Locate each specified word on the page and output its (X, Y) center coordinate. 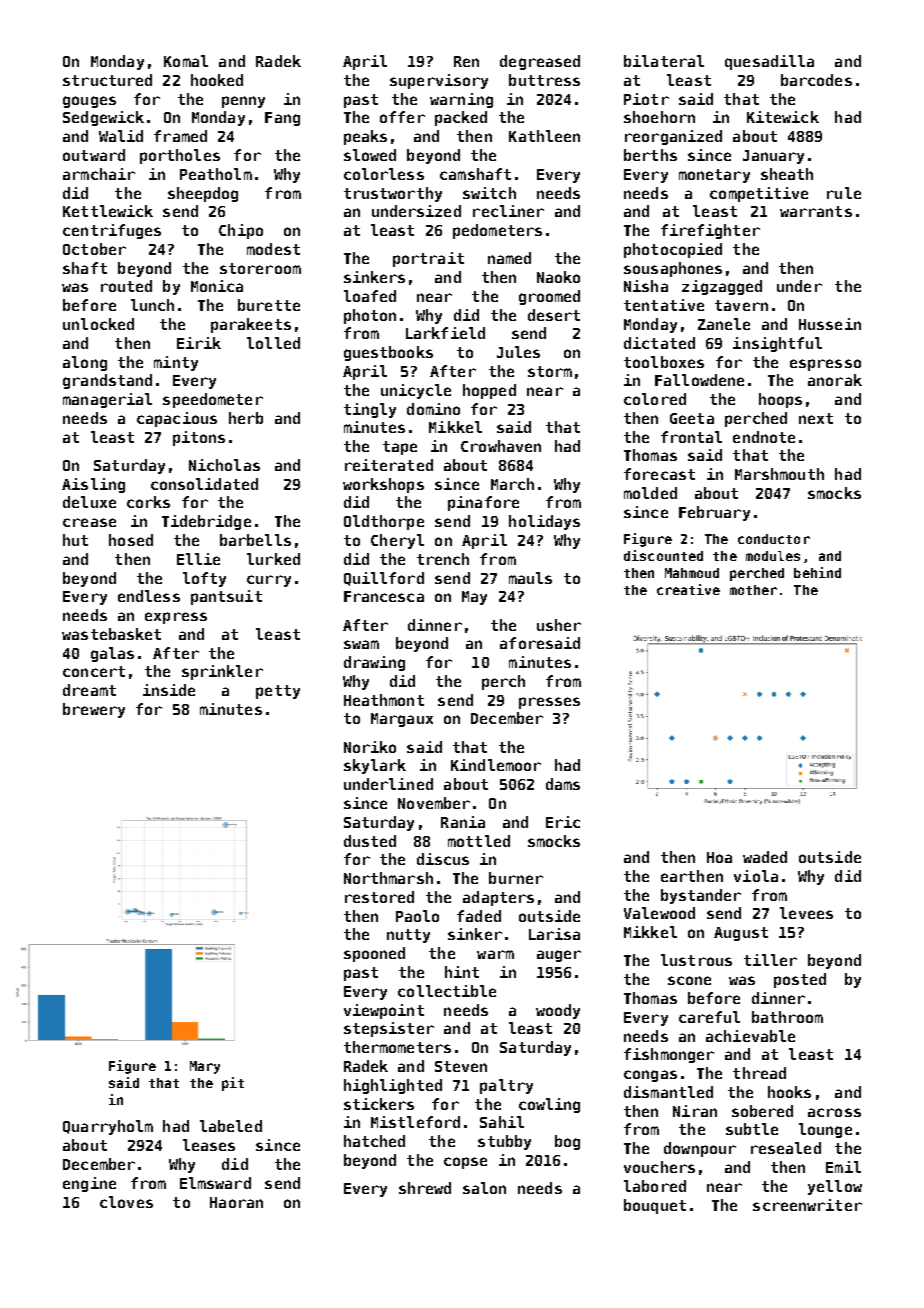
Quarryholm (108, 1127)
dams (563, 784)
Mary (205, 1067)
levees (806, 913)
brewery (94, 710)
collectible (447, 991)
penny (243, 102)
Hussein (830, 324)
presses (549, 703)
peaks (365, 137)
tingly (370, 410)
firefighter (710, 231)
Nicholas (224, 465)
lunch (152, 305)
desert (554, 315)
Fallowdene (699, 380)
